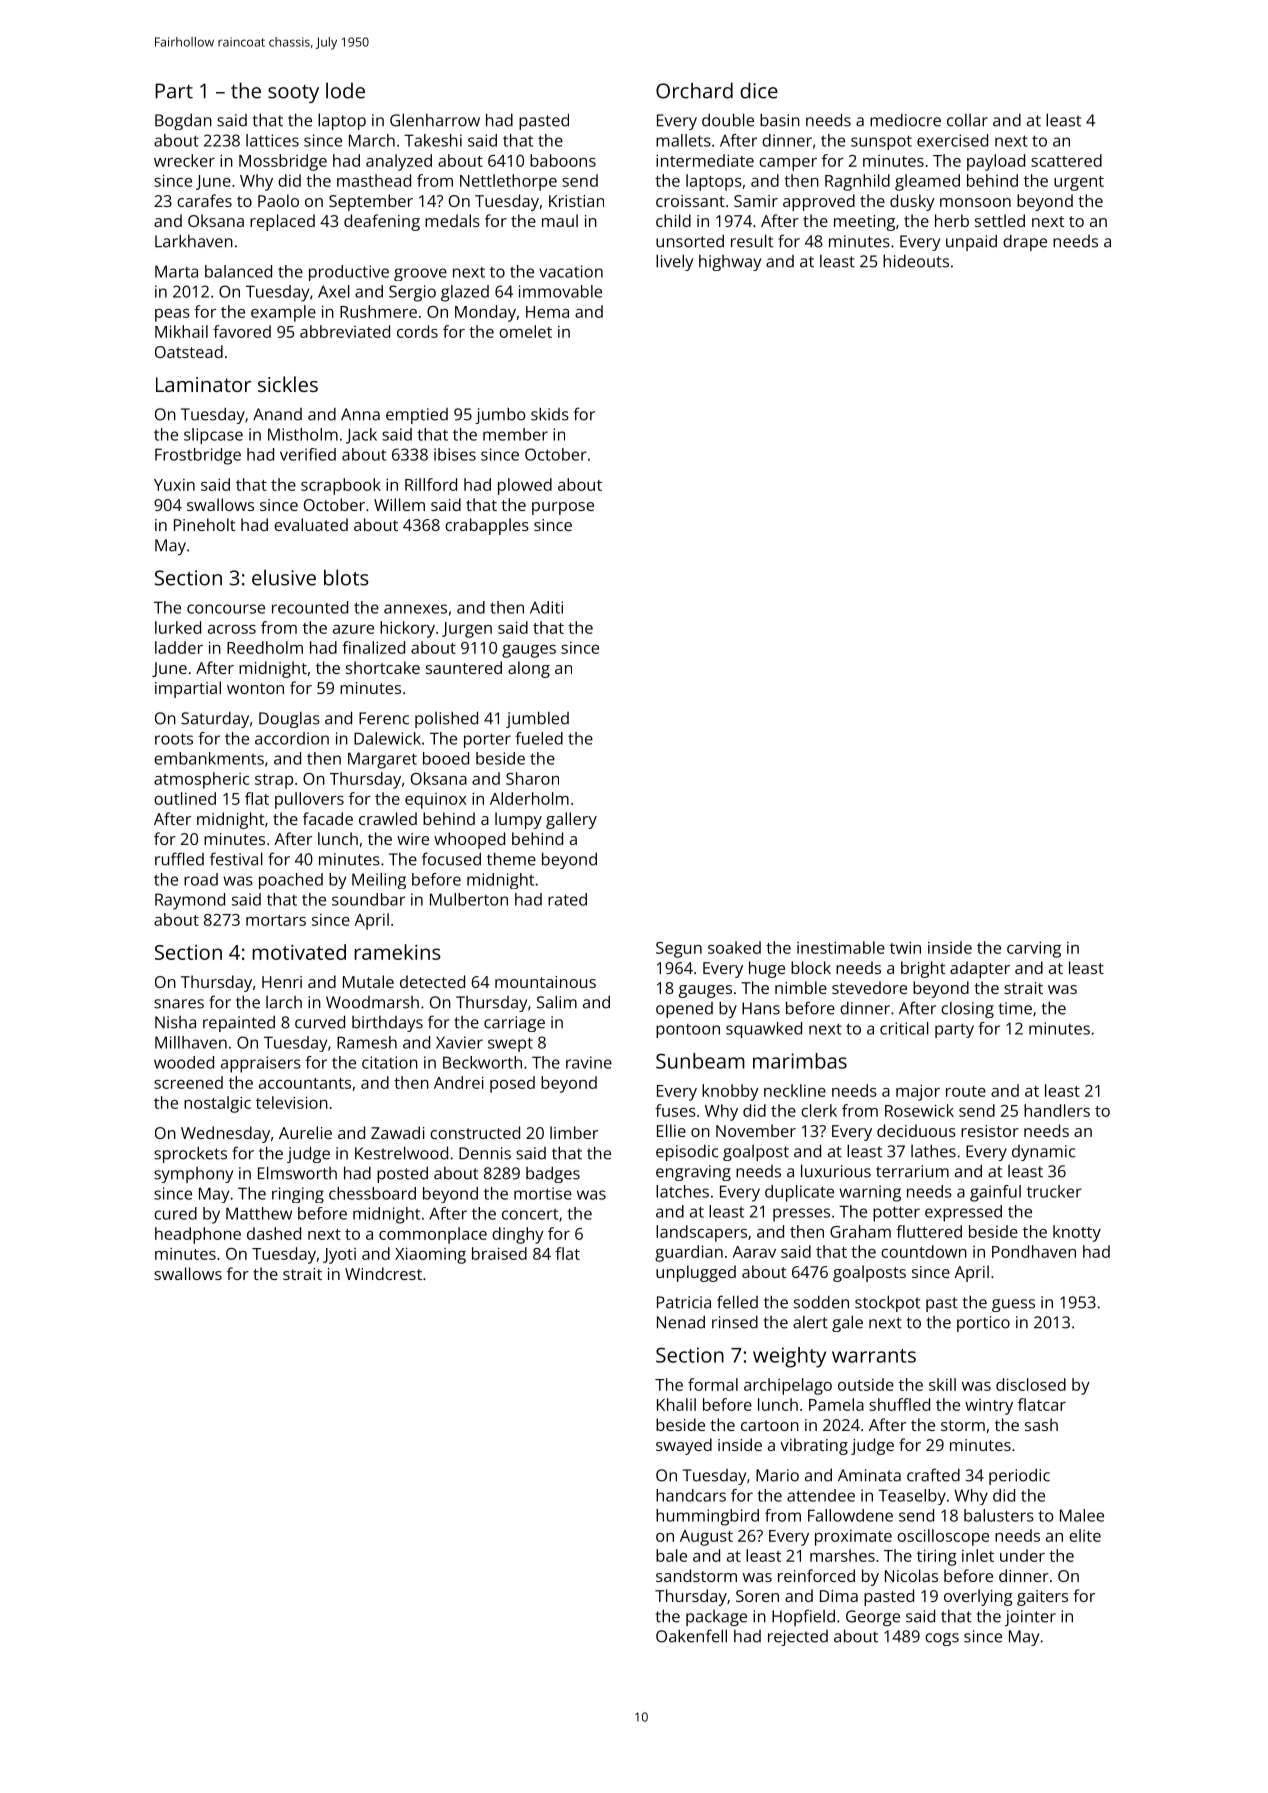  Describe the element at coordinates (759, 90) in the document. I see `dice` at that location.
